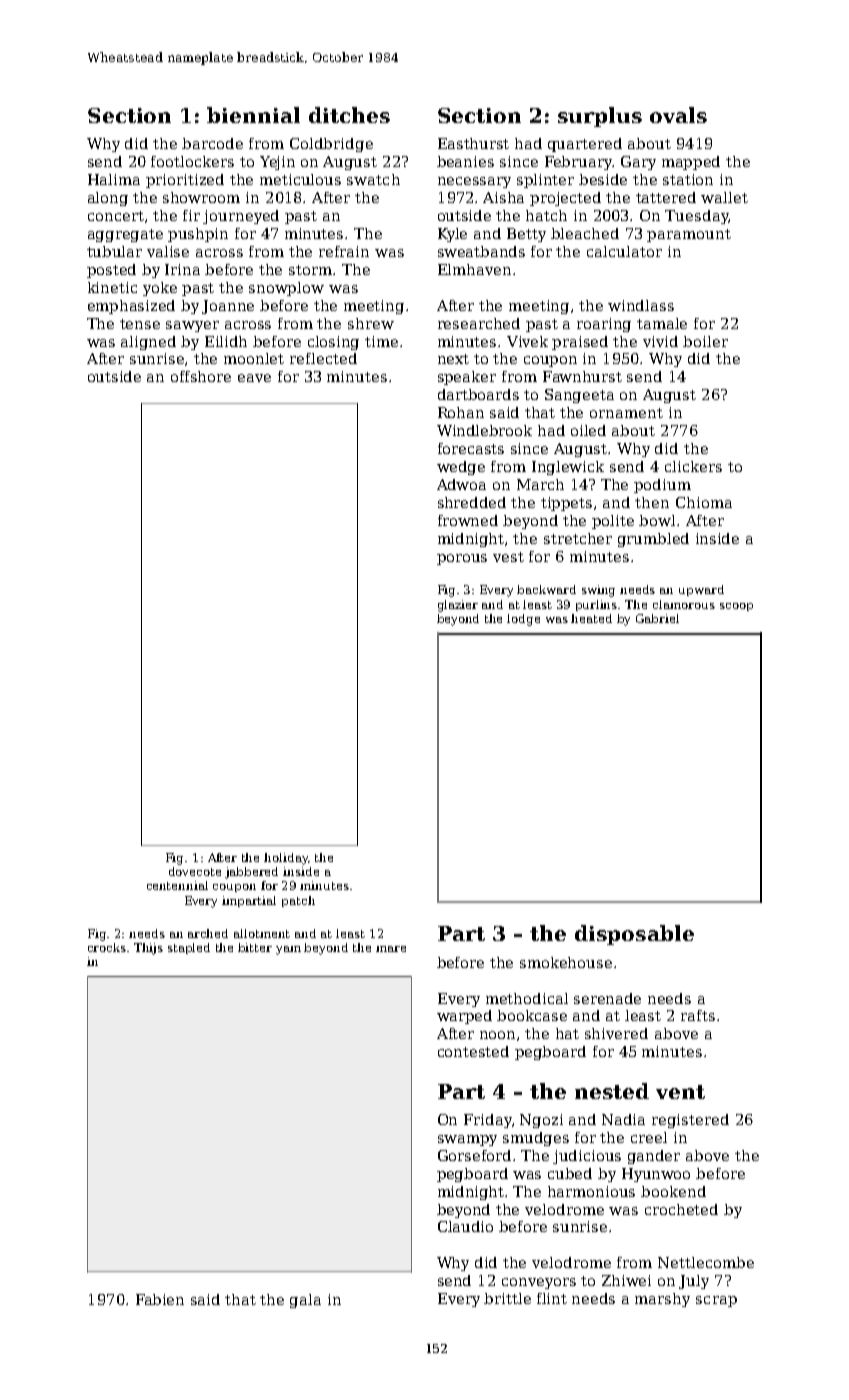 The height and width of the document is (1400, 849). What do you see at coordinates (177, 885) in the document?
I see `centennial` at bounding box center [177, 885].
